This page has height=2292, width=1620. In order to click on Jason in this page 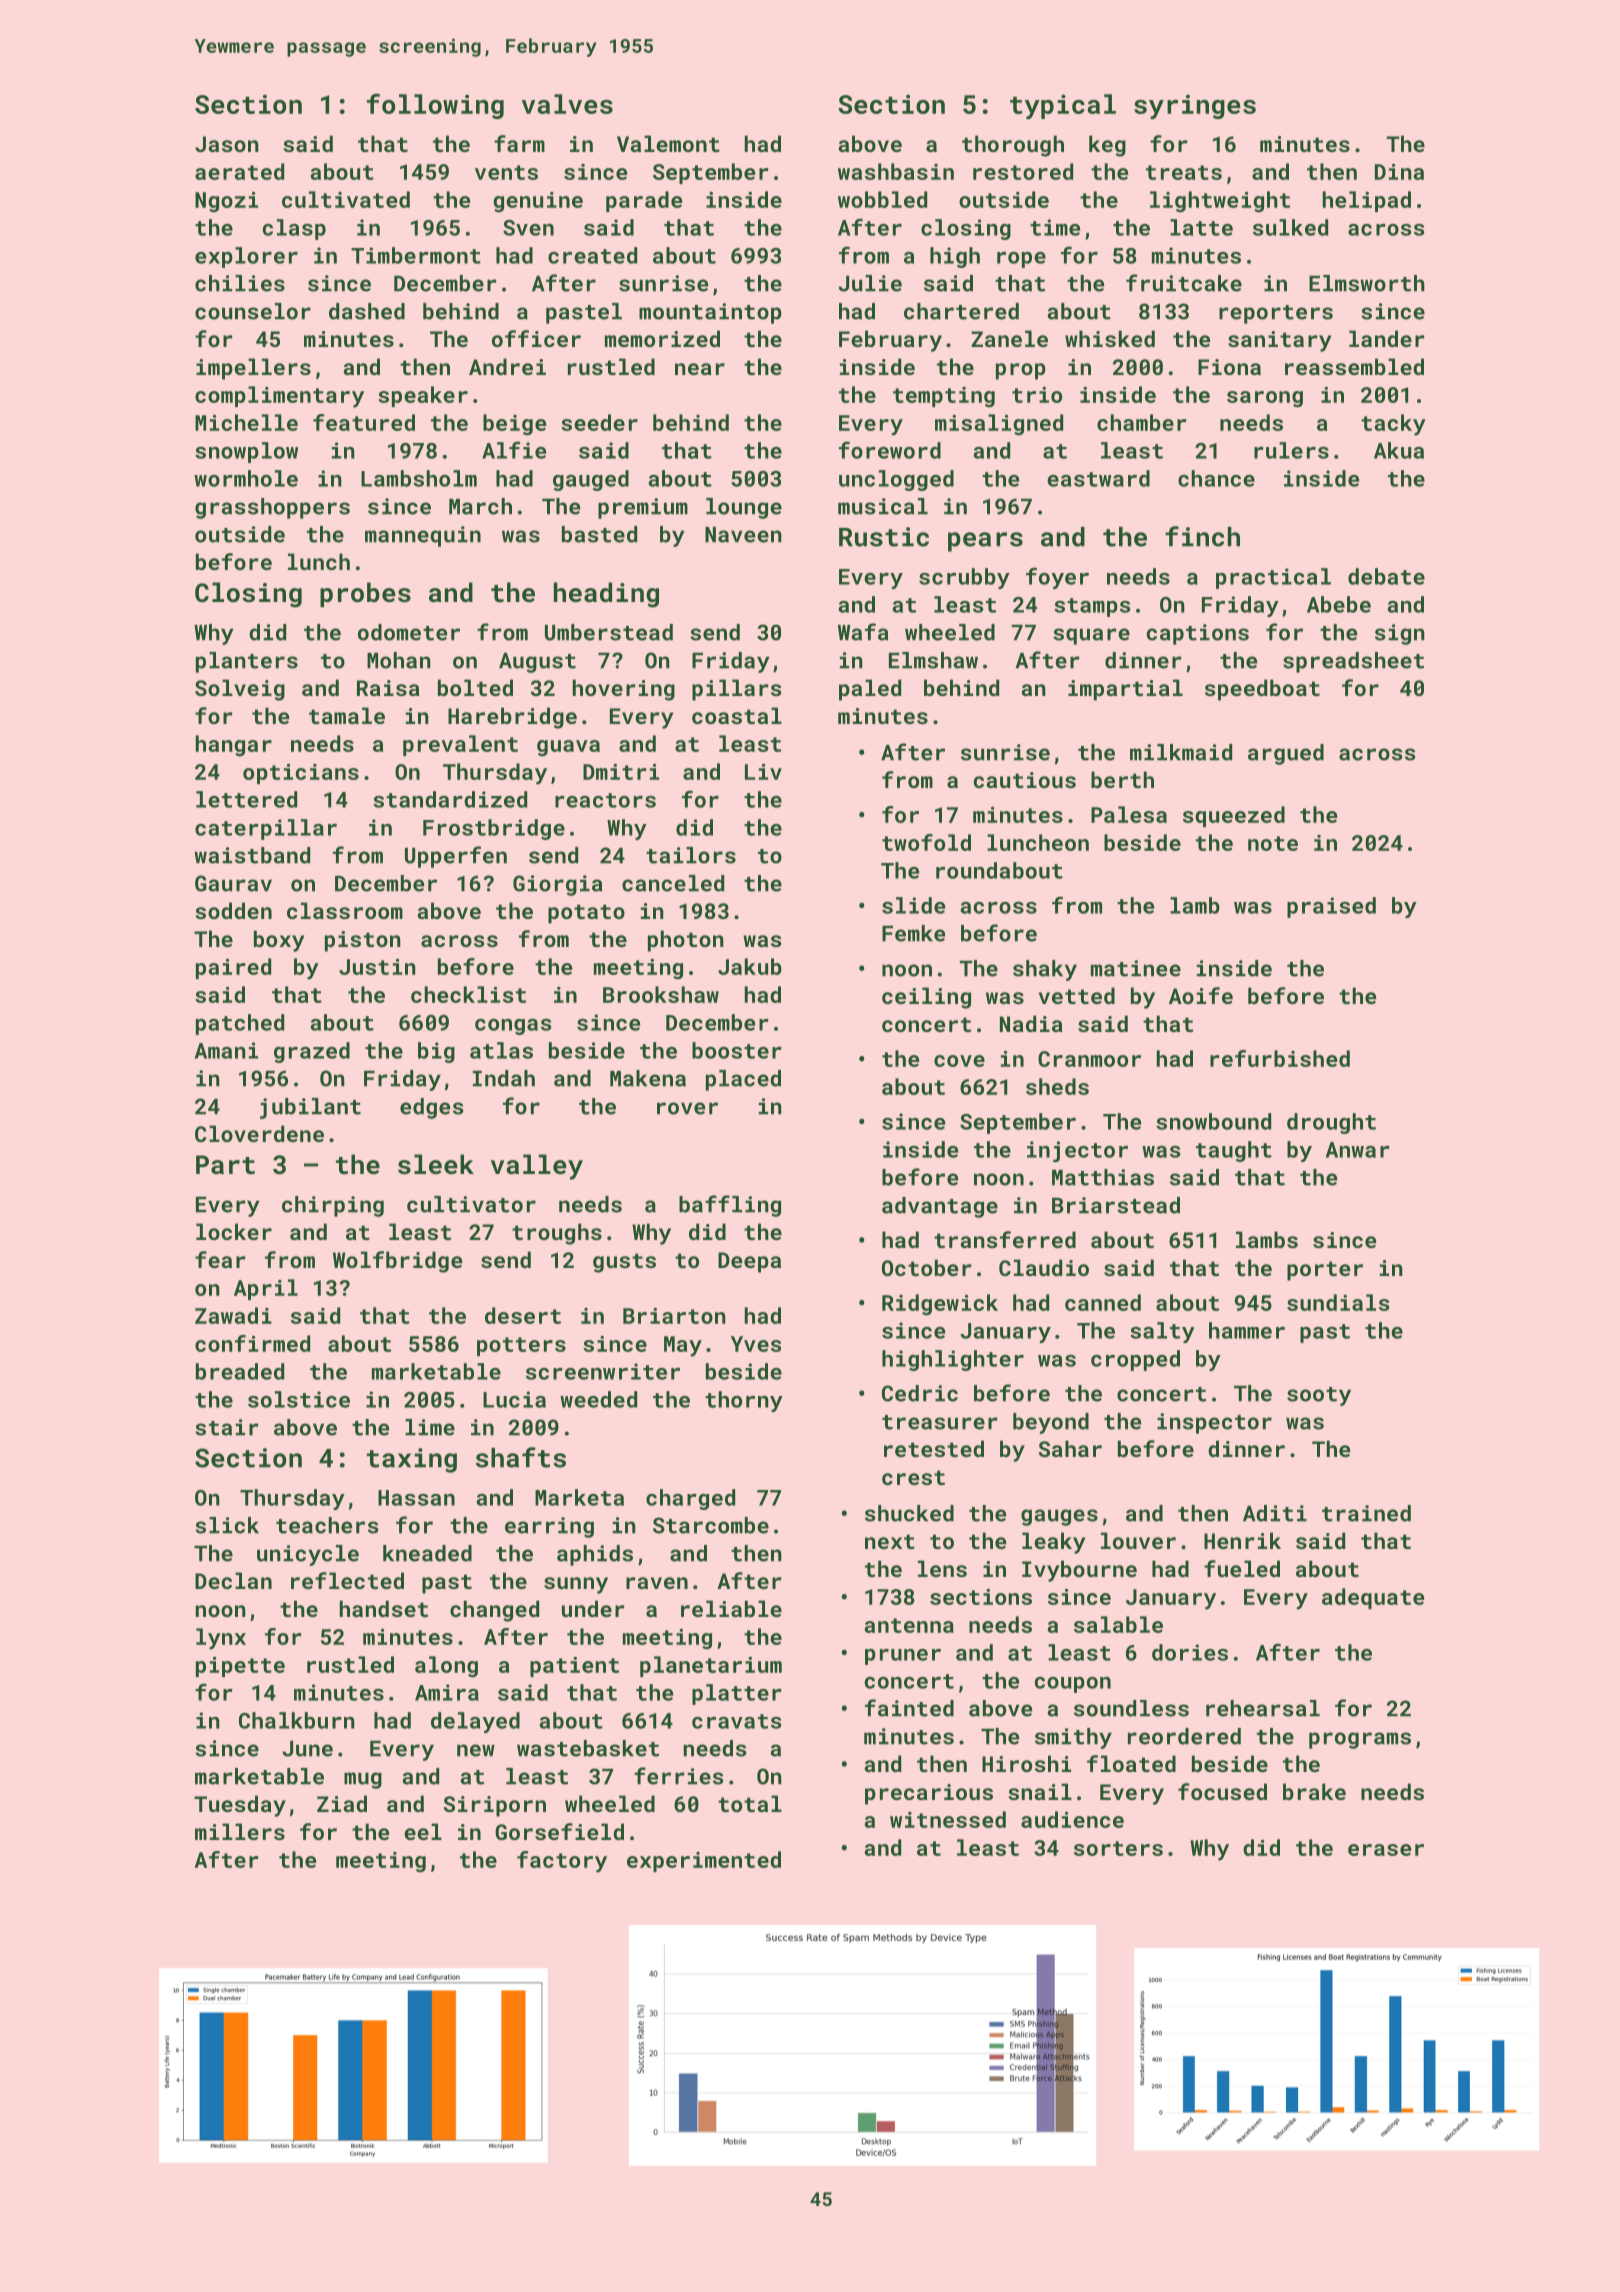, I will do `click(227, 144)`.
